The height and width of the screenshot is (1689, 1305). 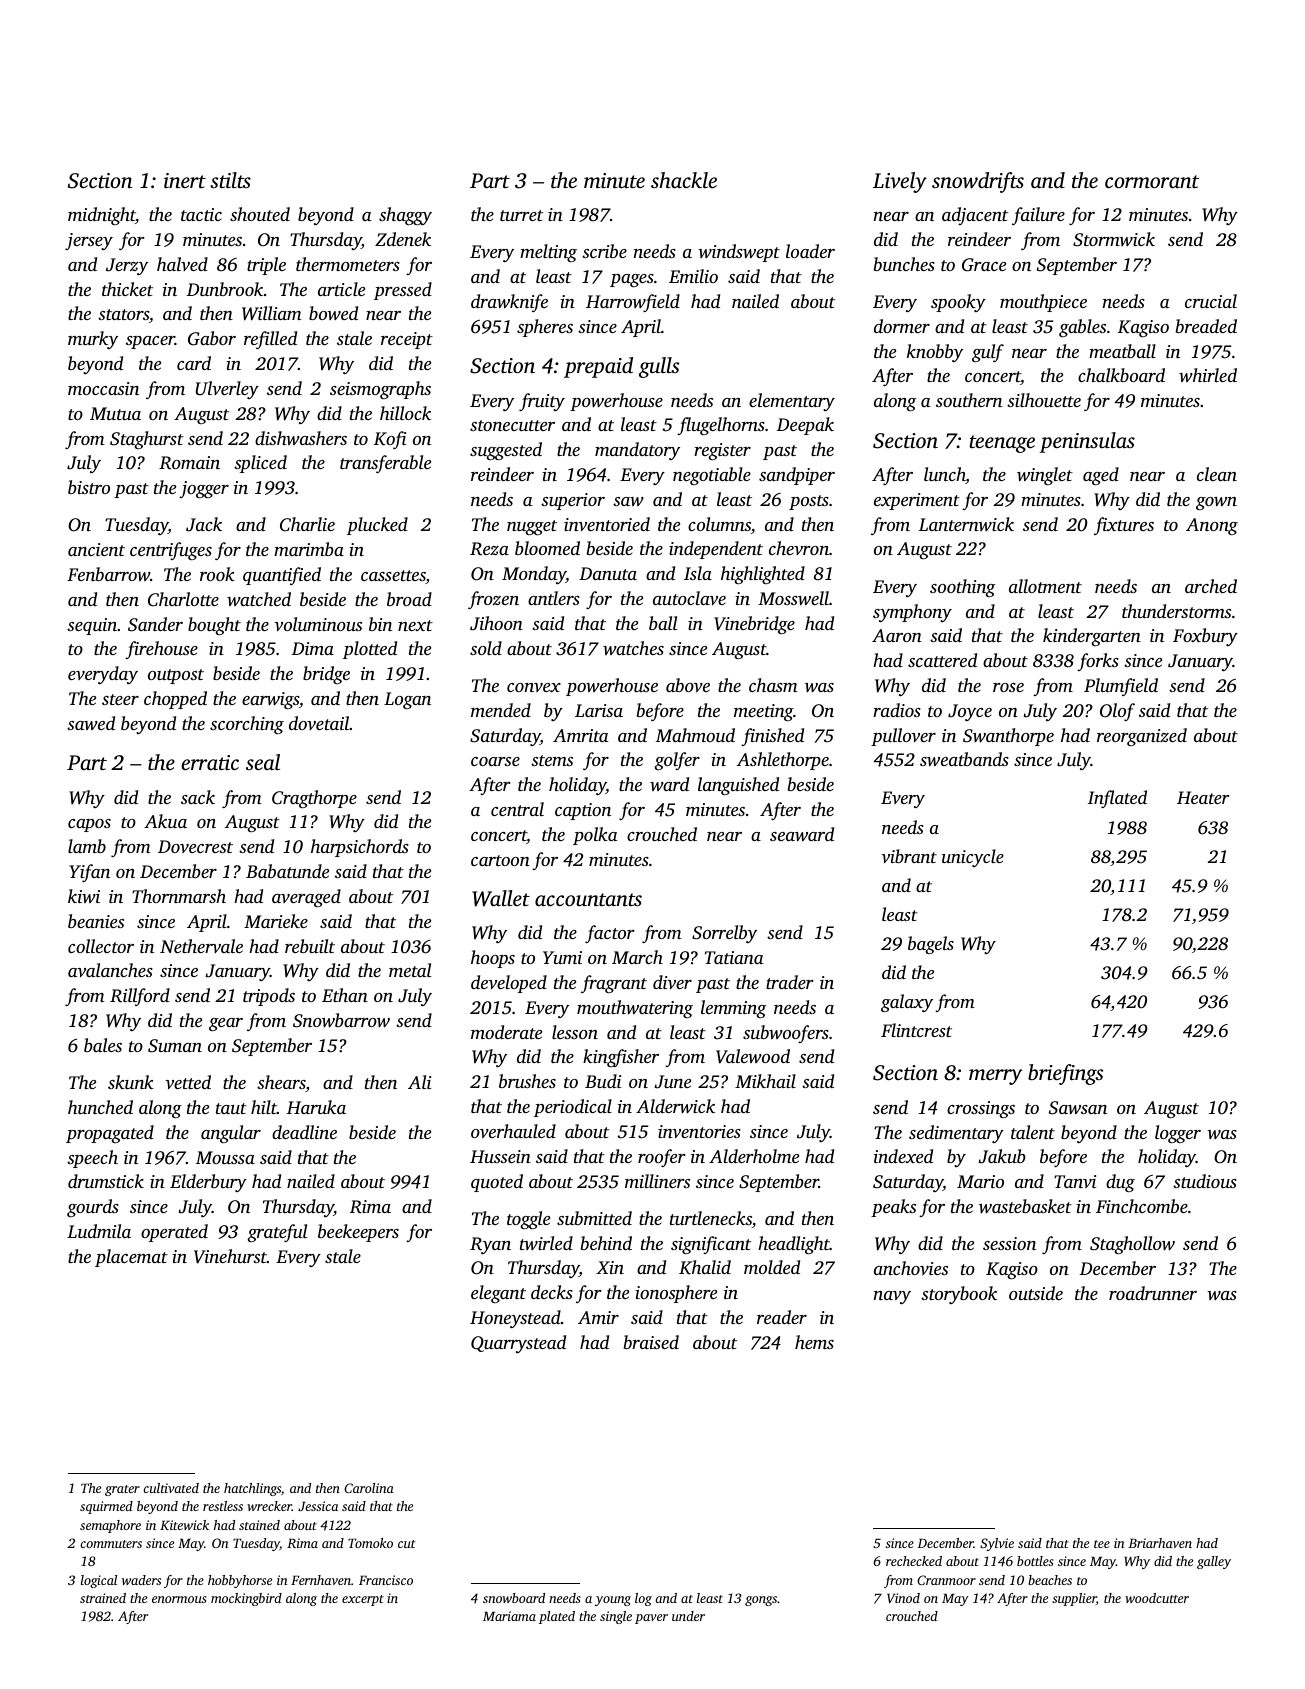 What do you see at coordinates (310, 946) in the screenshot?
I see `rebuilt` at bounding box center [310, 946].
